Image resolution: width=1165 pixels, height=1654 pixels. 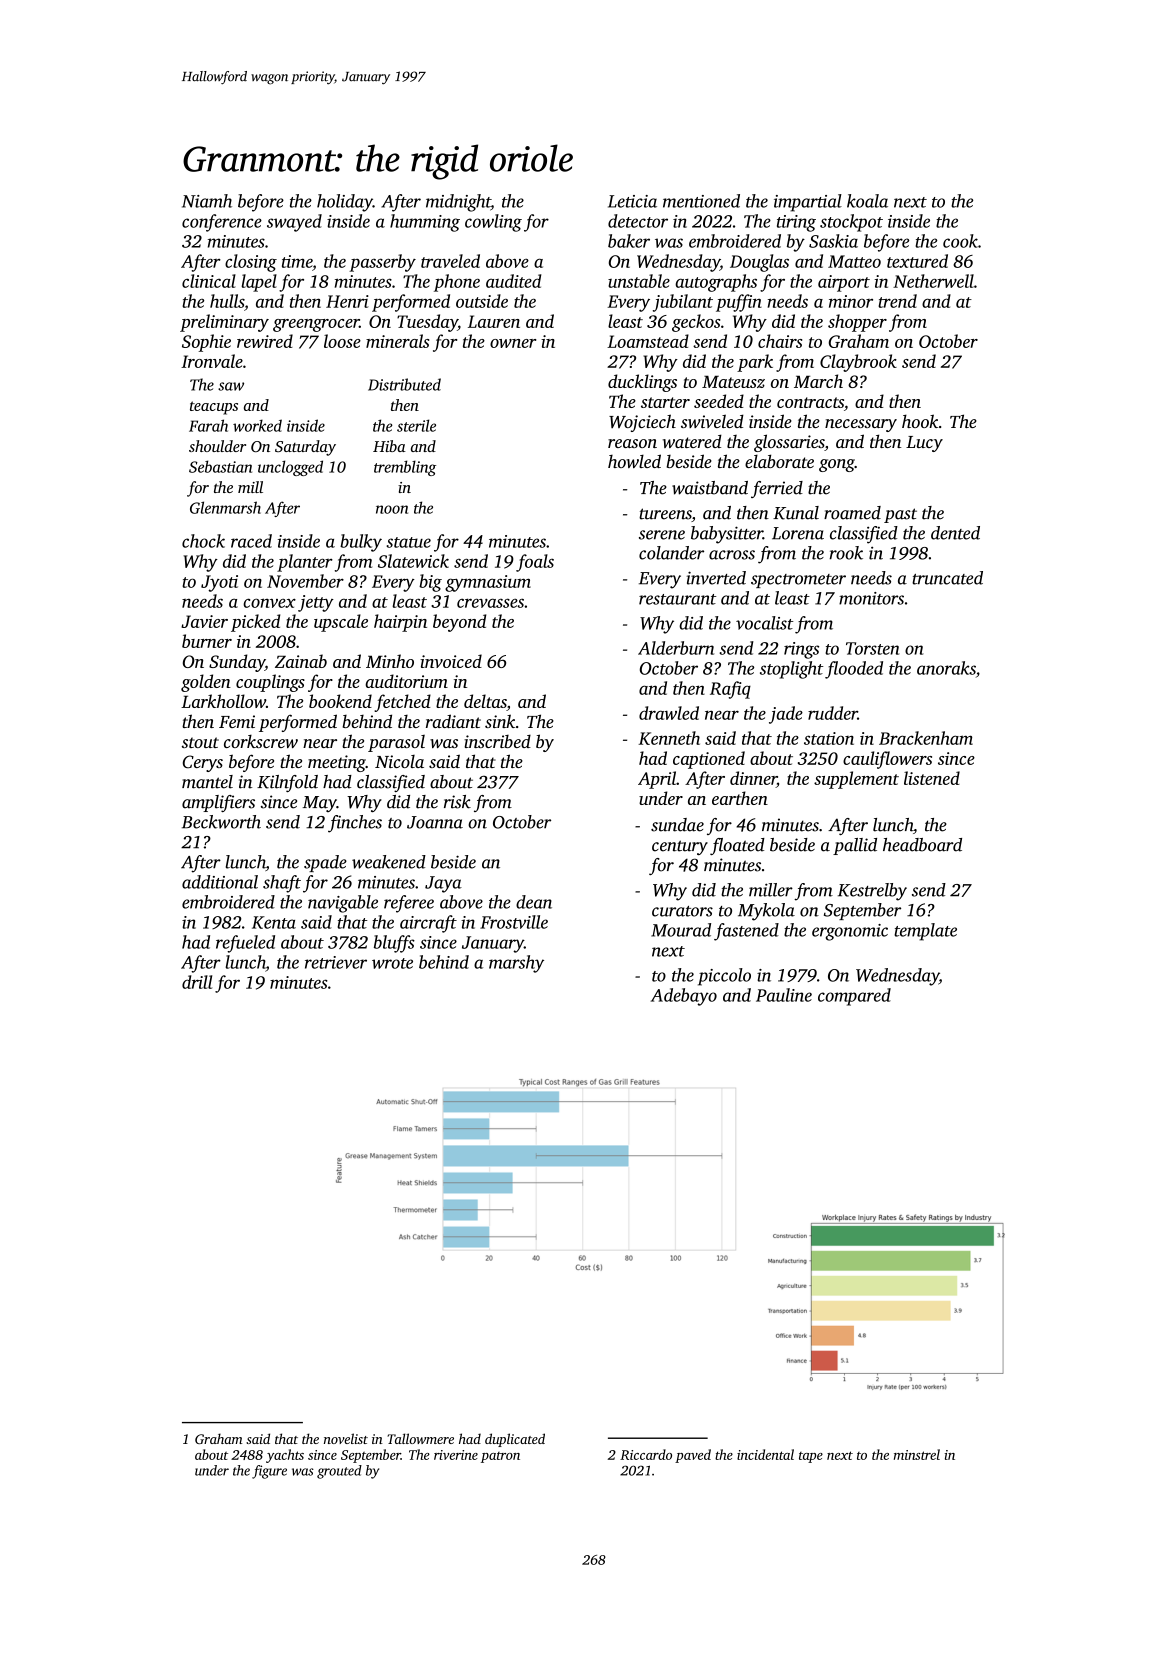 What do you see at coordinates (197, 982) in the screenshot?
I see `drill` at bounding box center [197, 982].
